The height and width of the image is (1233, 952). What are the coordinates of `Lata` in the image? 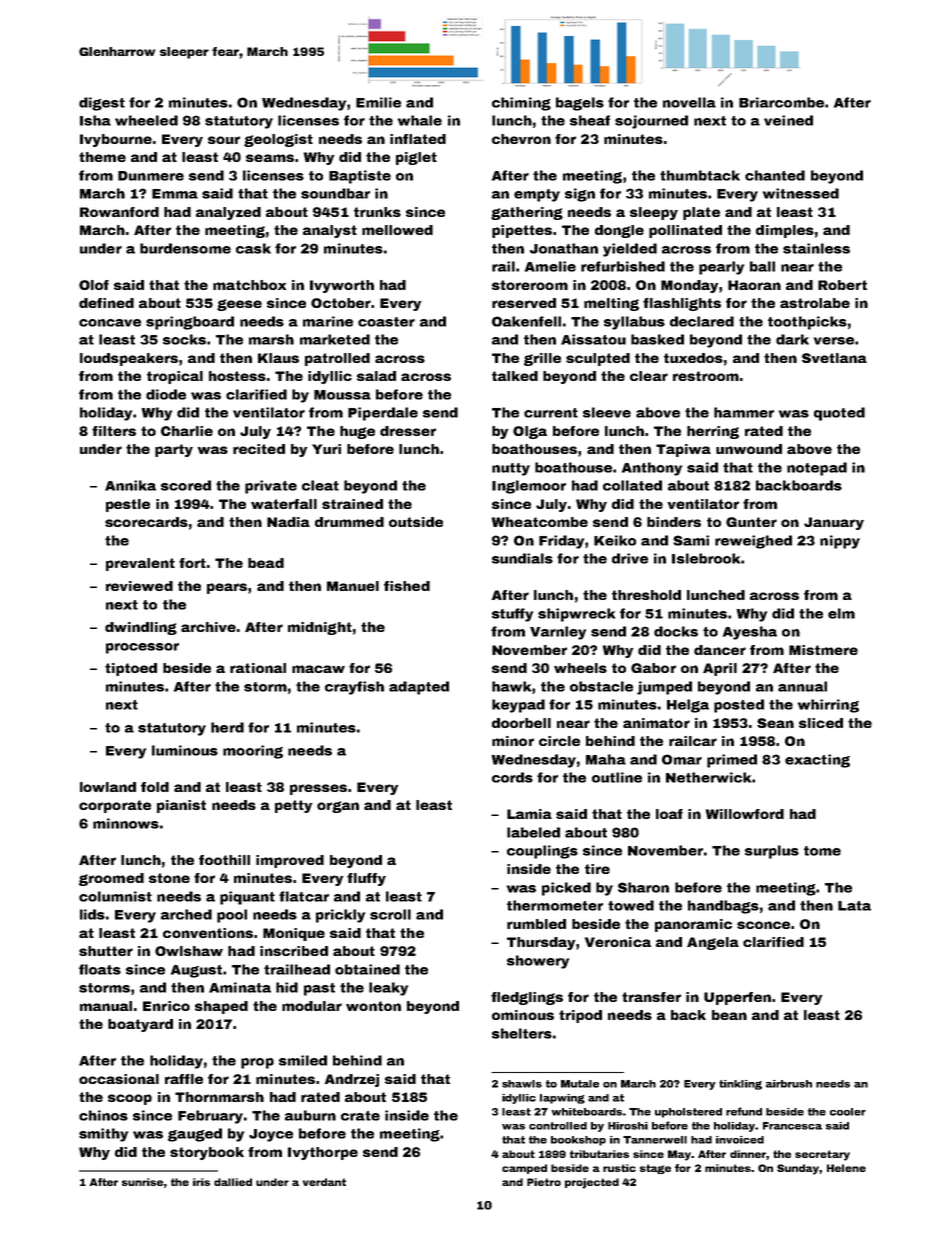 It's located at (854, 906).
